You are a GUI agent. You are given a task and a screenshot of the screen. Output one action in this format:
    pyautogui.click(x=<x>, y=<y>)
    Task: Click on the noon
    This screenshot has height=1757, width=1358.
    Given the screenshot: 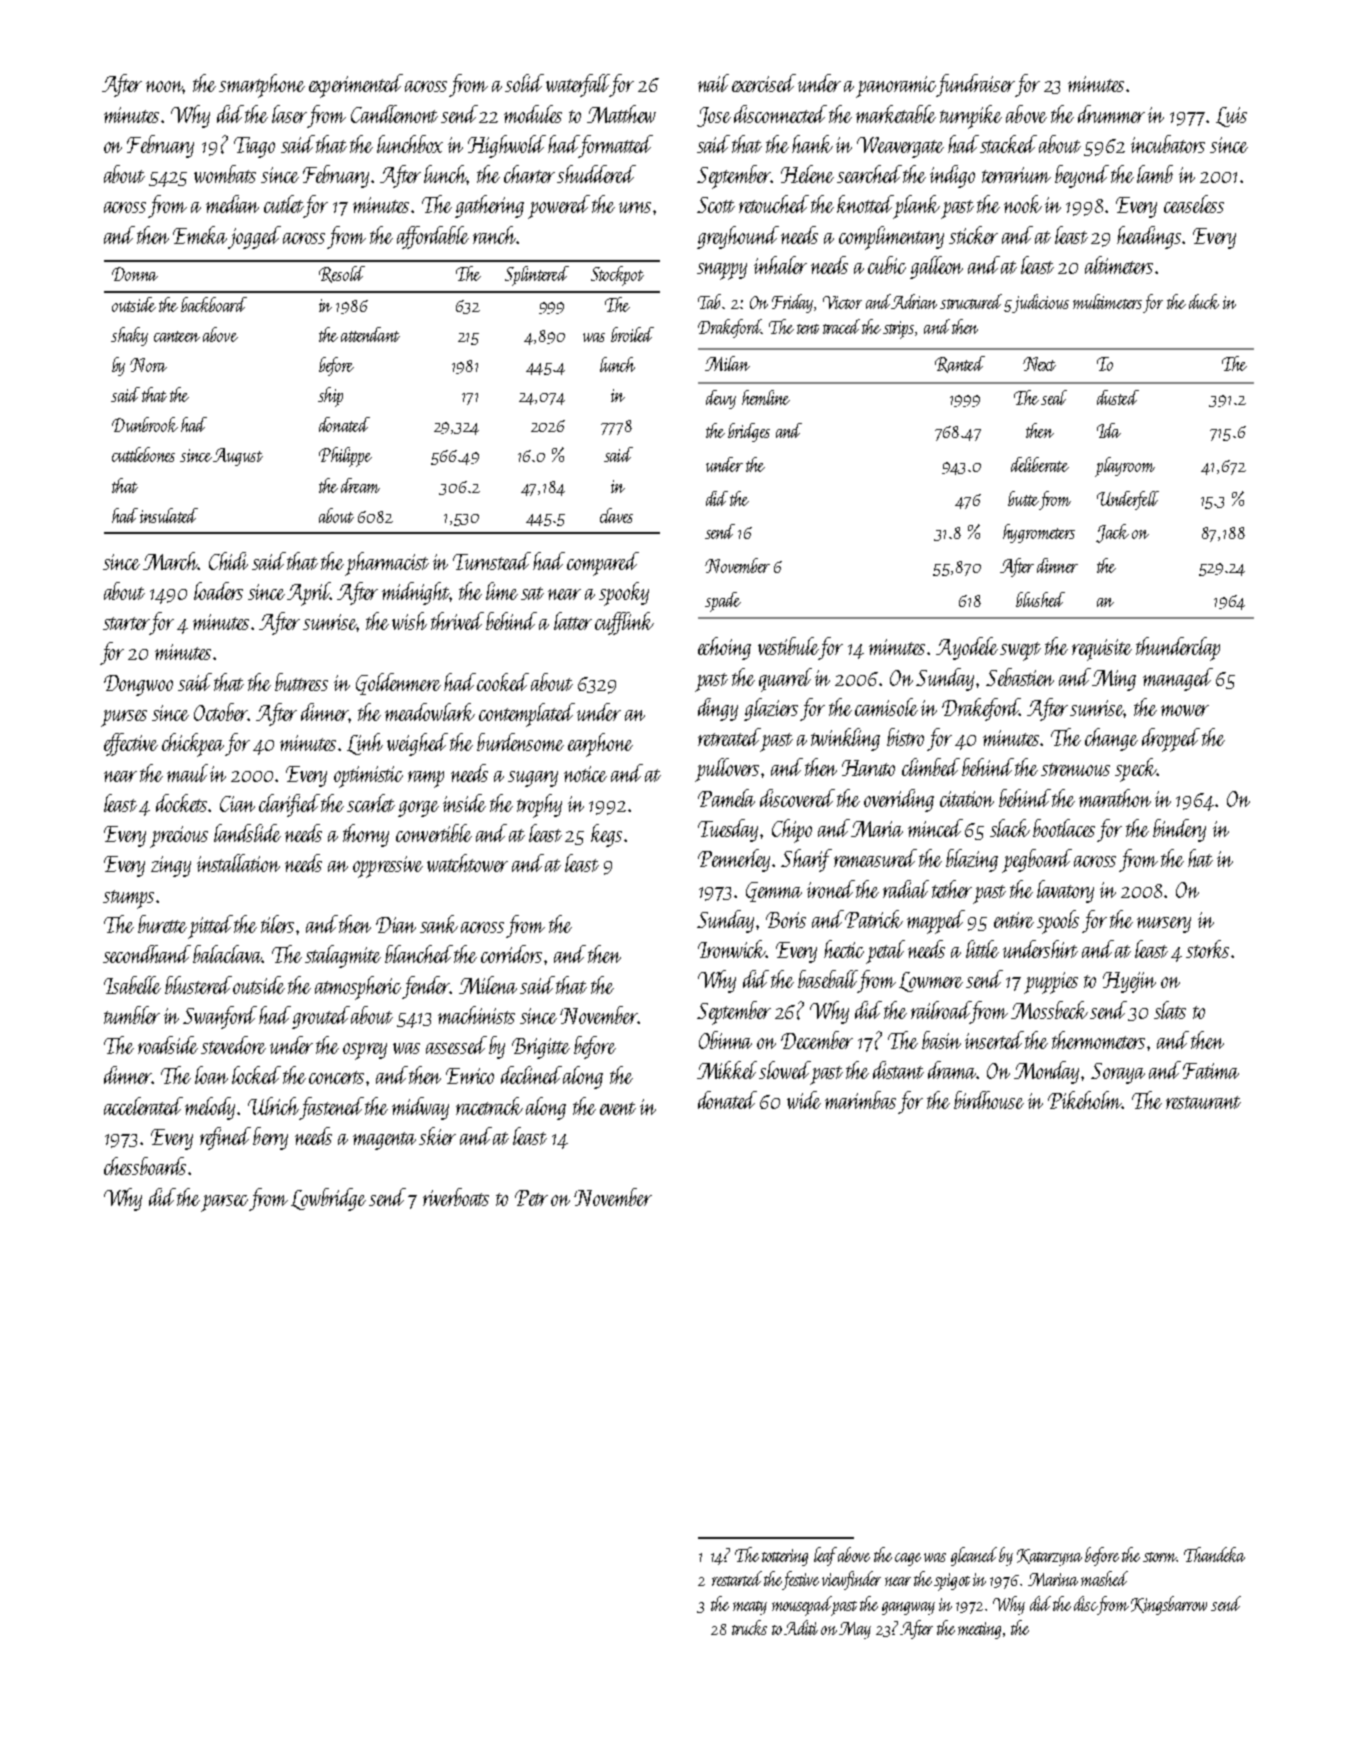 What is the action you would take?
    pyautogui.click(x=165, y=87)
